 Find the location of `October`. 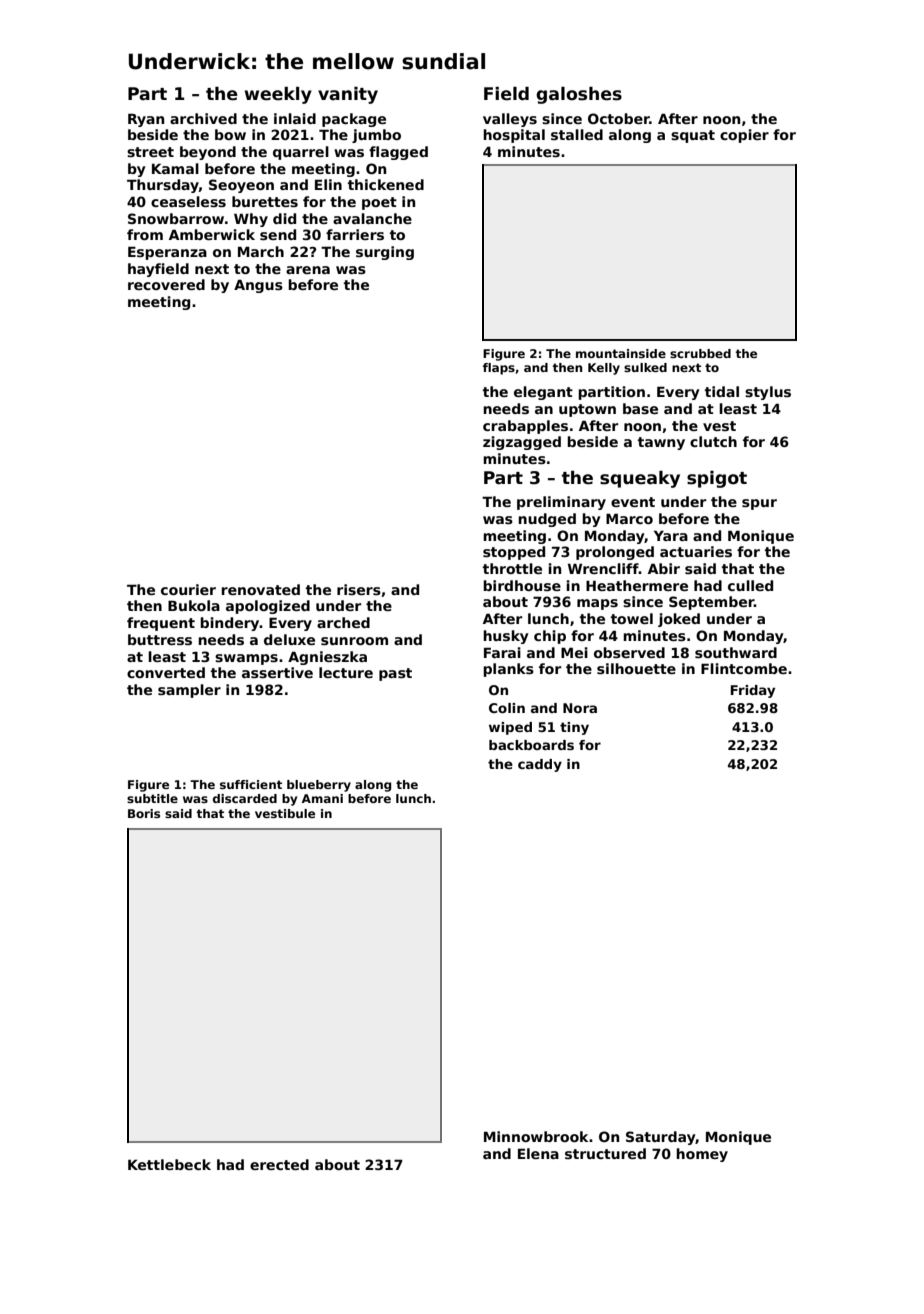

October is located at coordinates (619, 118).
